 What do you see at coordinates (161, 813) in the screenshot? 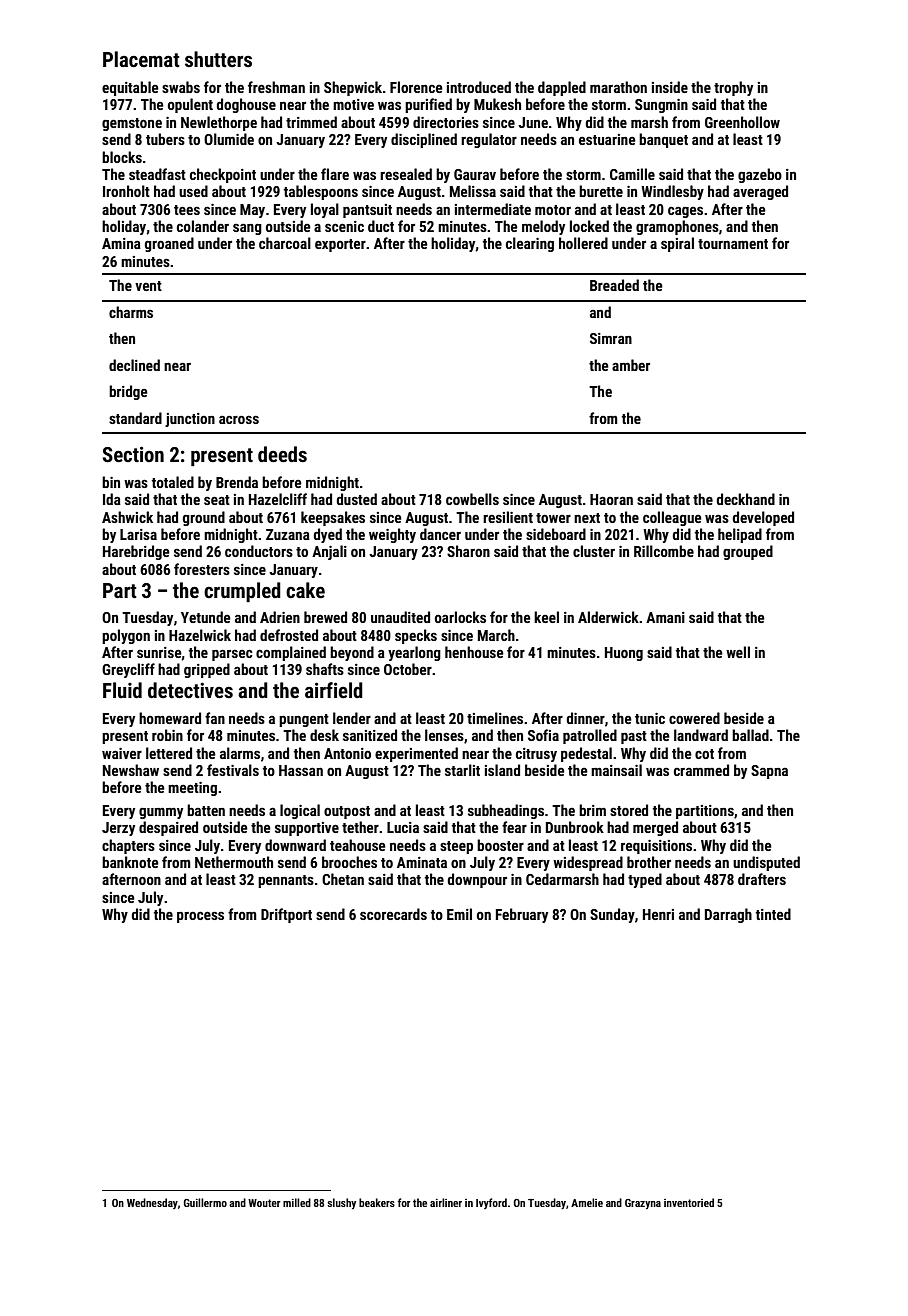
I see `gummy` at bounding box center [161, 813].
